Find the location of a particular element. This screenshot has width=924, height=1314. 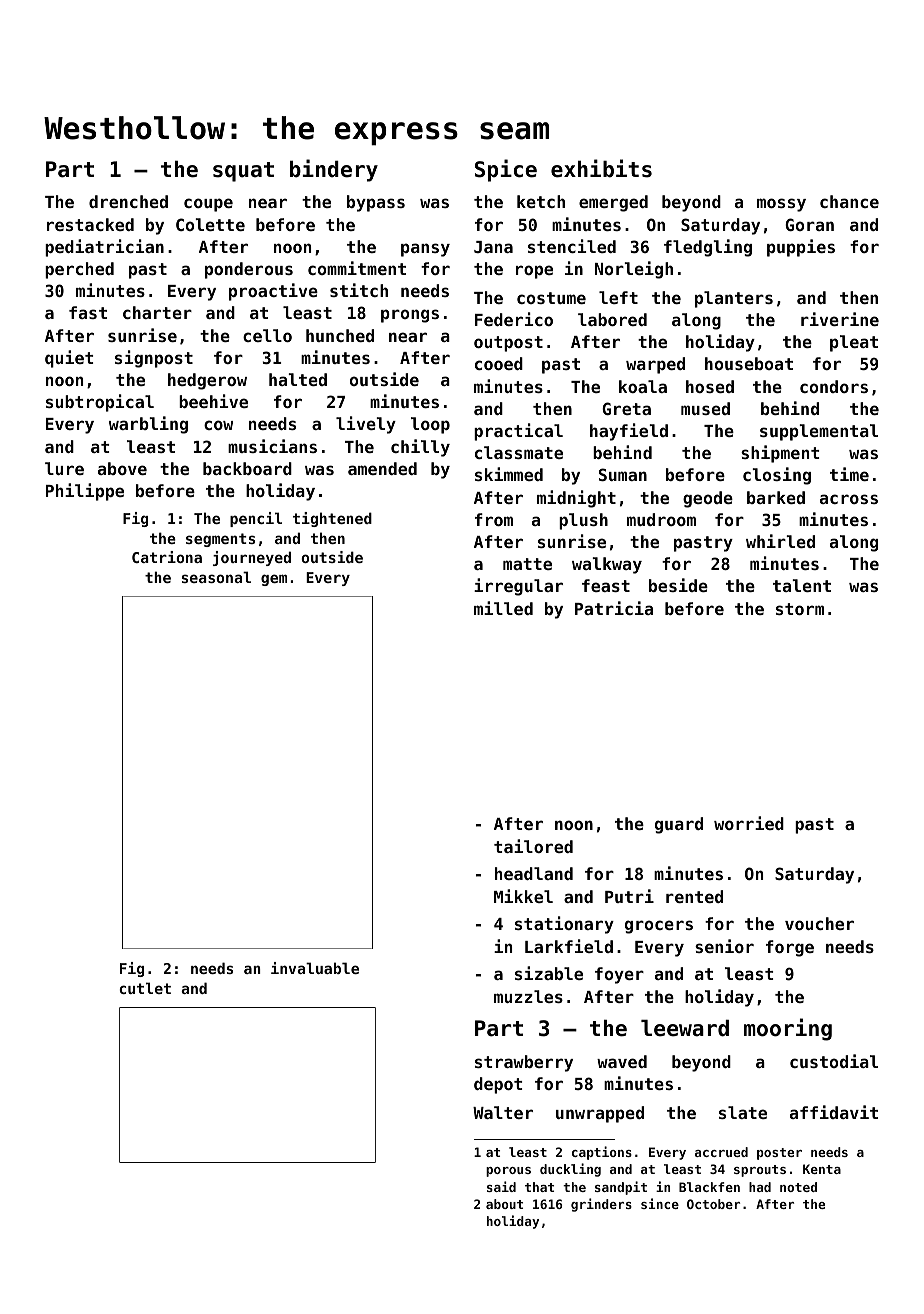

about is located at coordinates (504, 1204).
